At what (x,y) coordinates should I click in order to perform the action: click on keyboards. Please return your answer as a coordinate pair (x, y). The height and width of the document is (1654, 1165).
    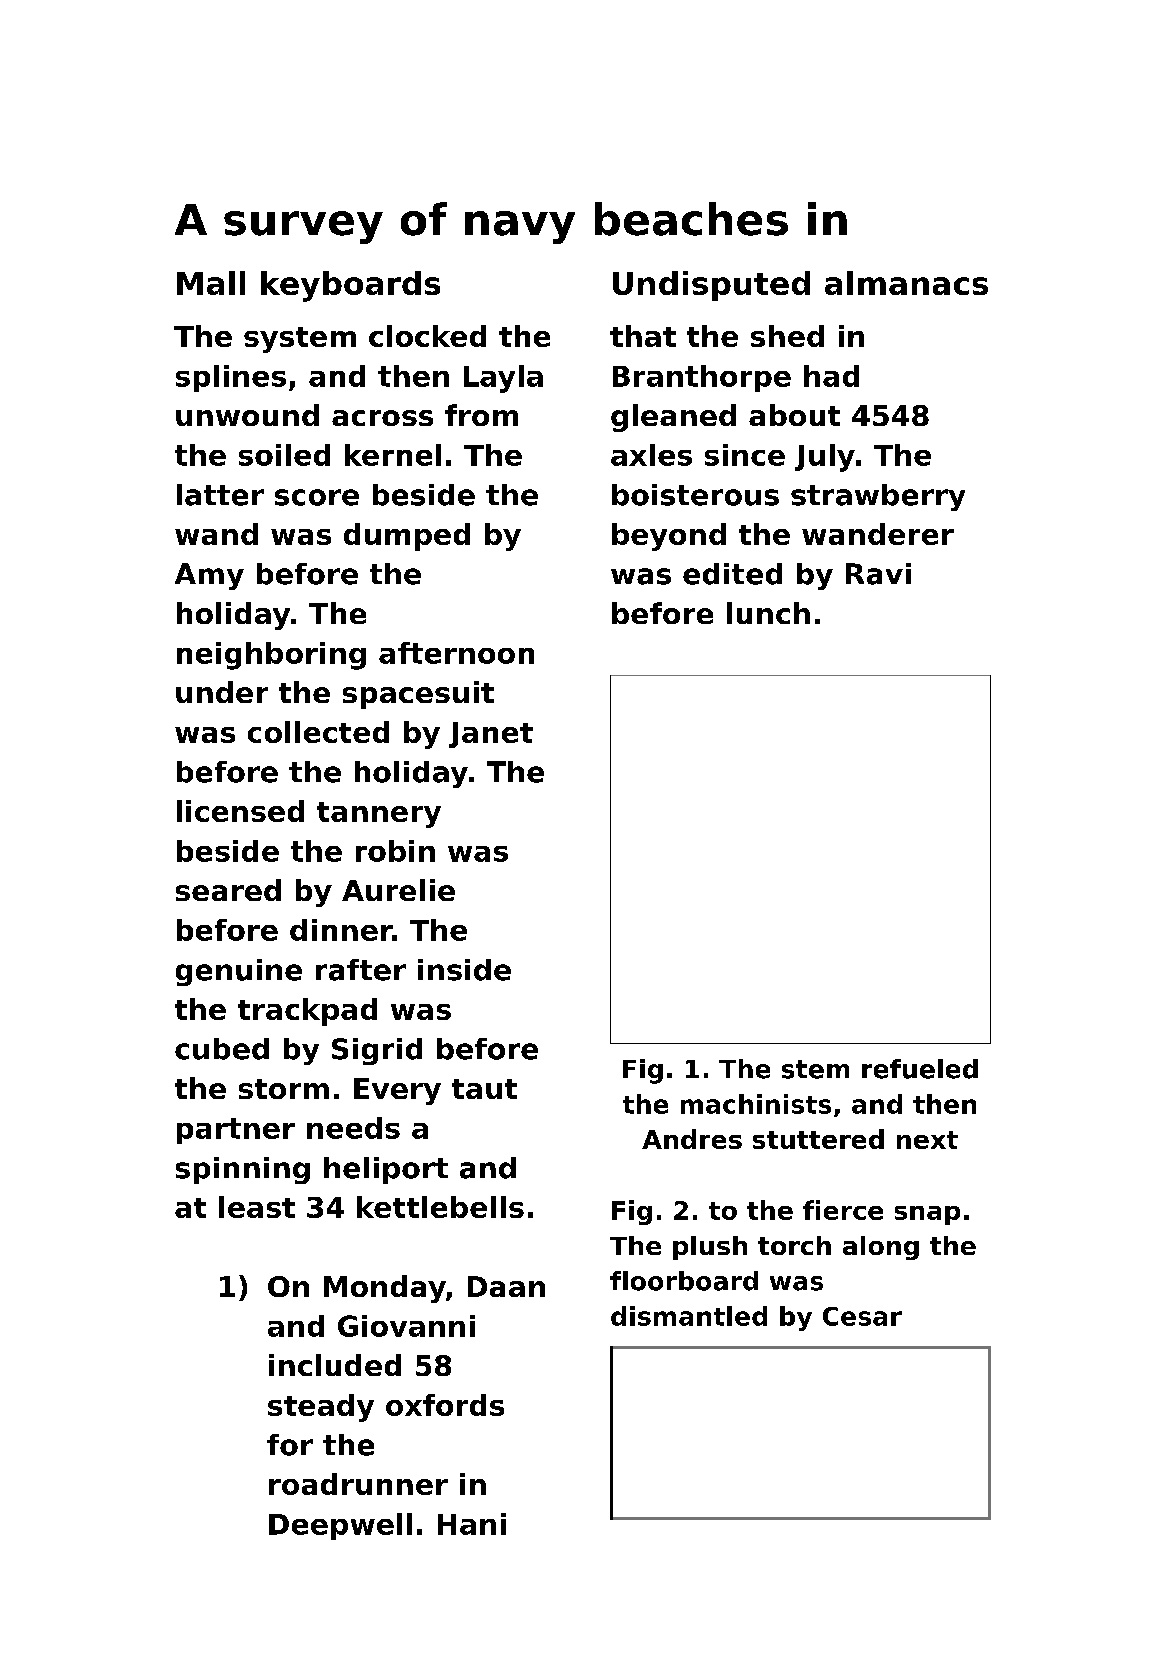
    Looking at the image, I should click on (350, 286).
